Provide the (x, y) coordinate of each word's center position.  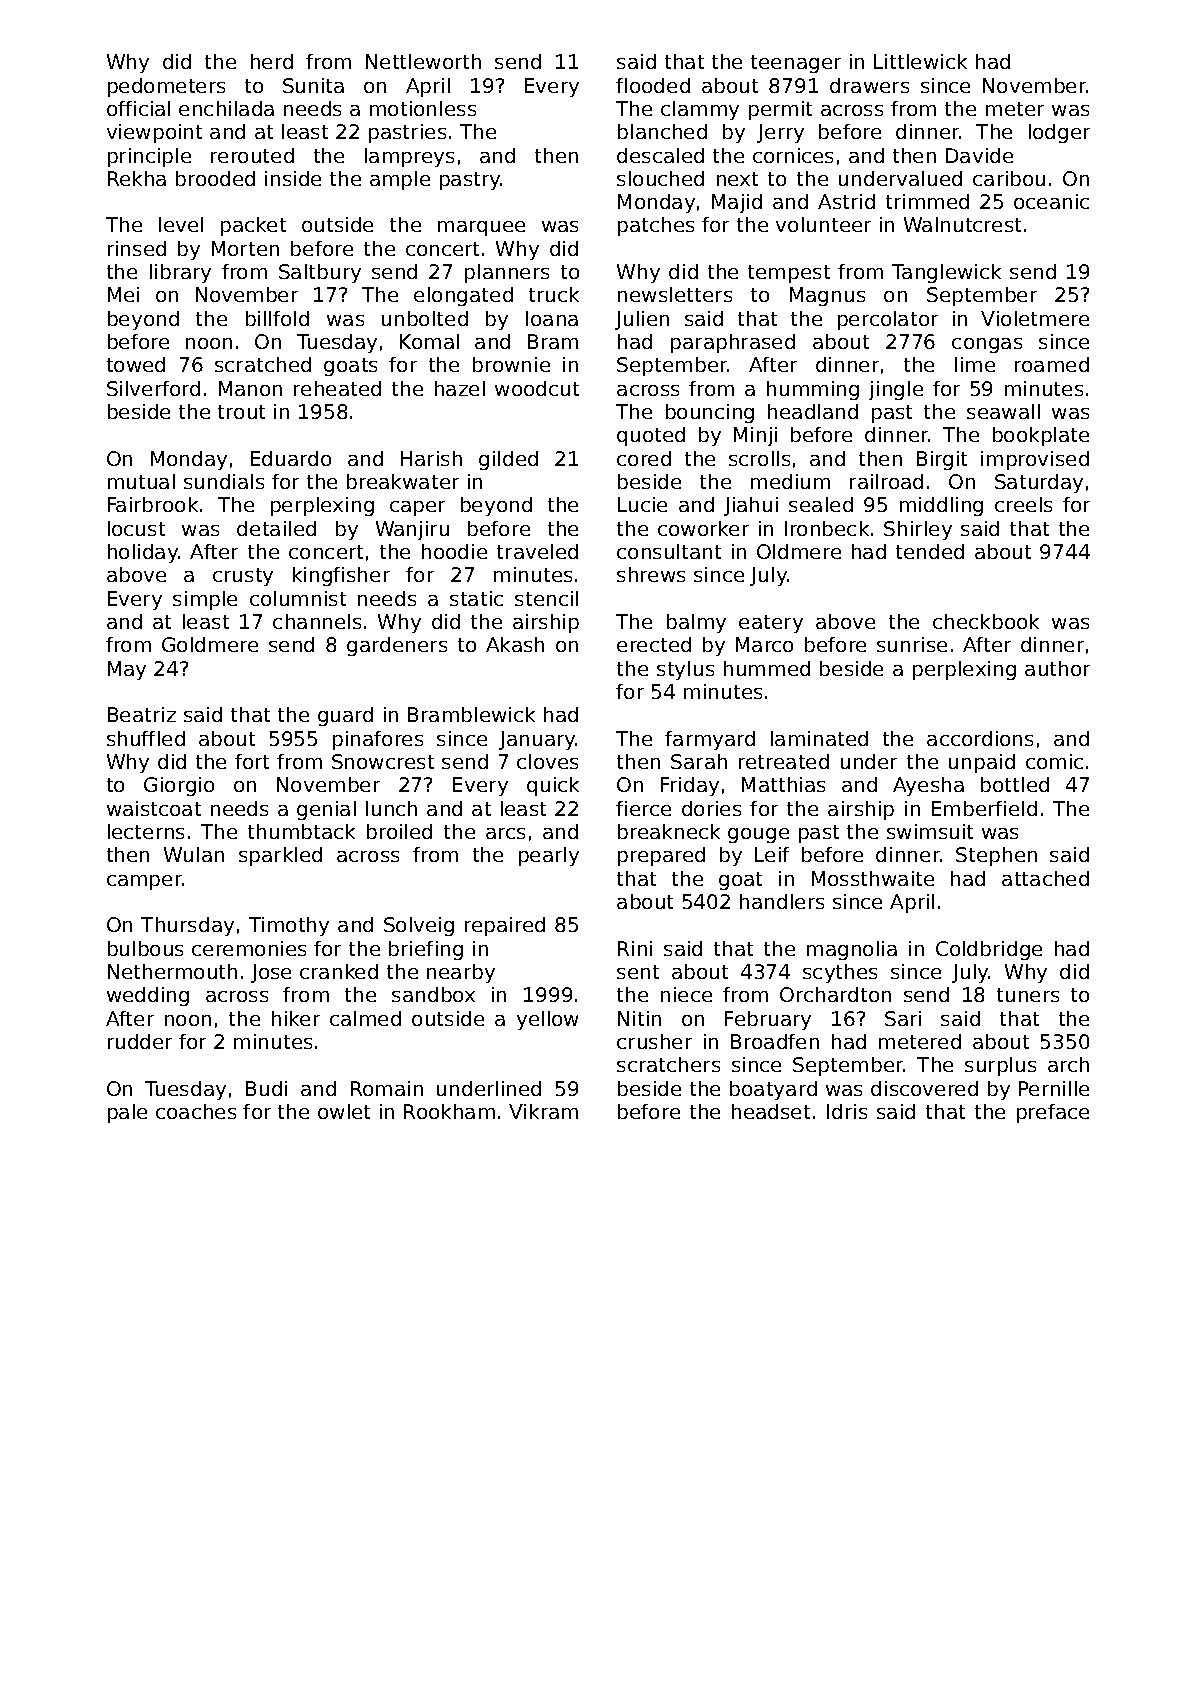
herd (272, 61)
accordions (980, 738)
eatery (771, 624)
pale (127, 1113)
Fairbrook (153, 504)
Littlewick (920, 61)
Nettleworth (423, 61)
